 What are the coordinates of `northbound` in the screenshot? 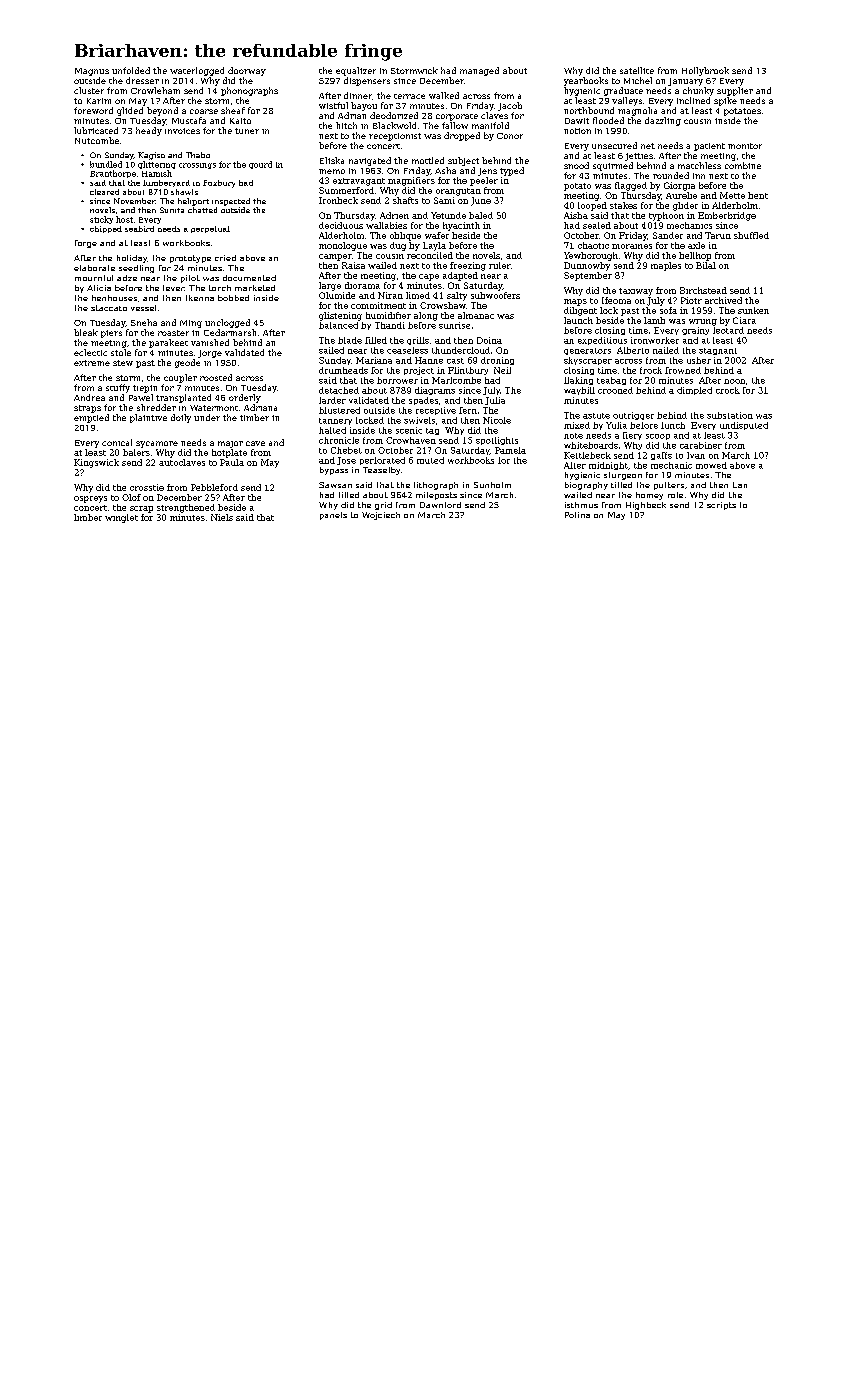 It's located at (589, 110).
